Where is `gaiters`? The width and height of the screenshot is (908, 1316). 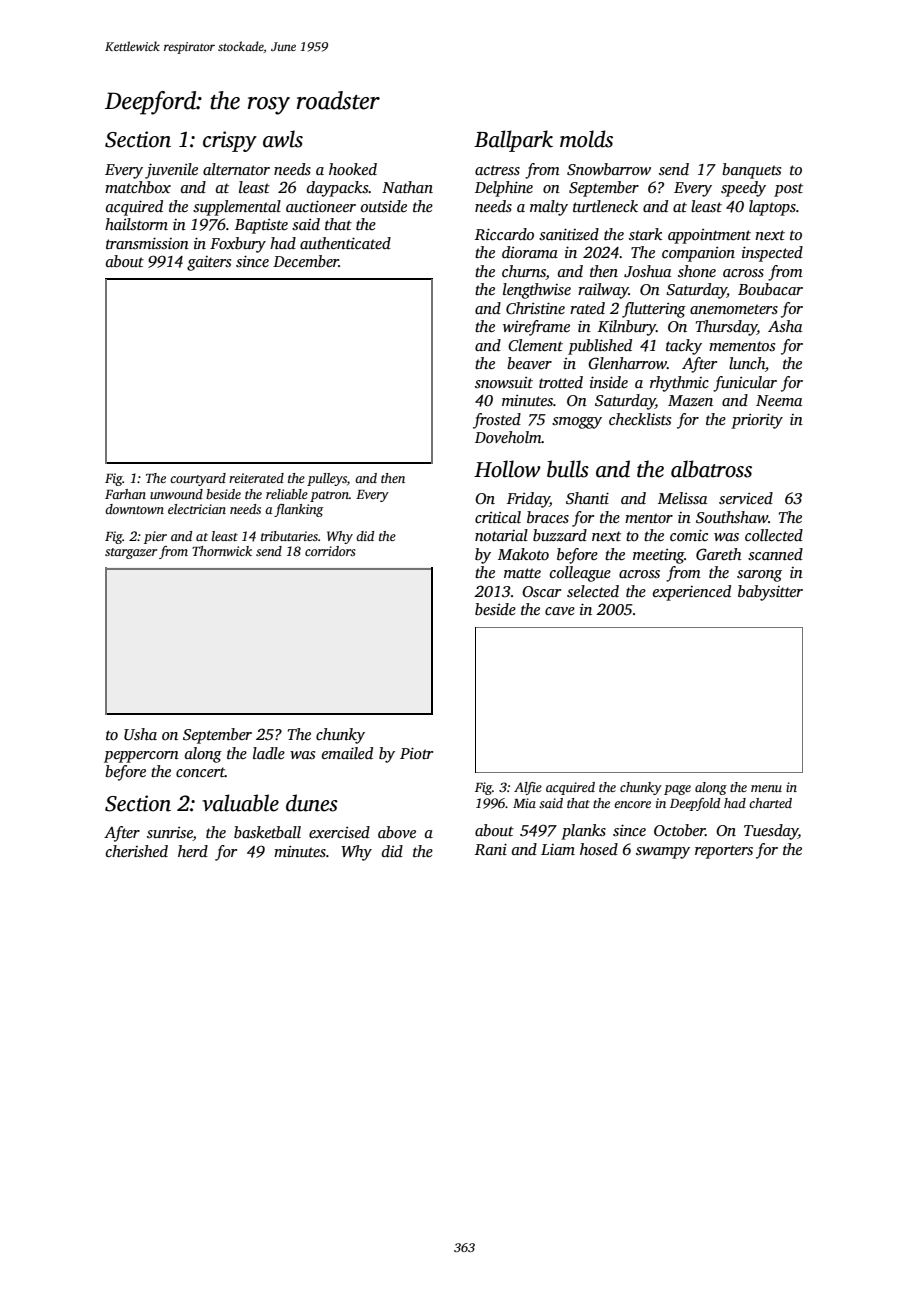
gaiters is located at coordinates (209, 263).
